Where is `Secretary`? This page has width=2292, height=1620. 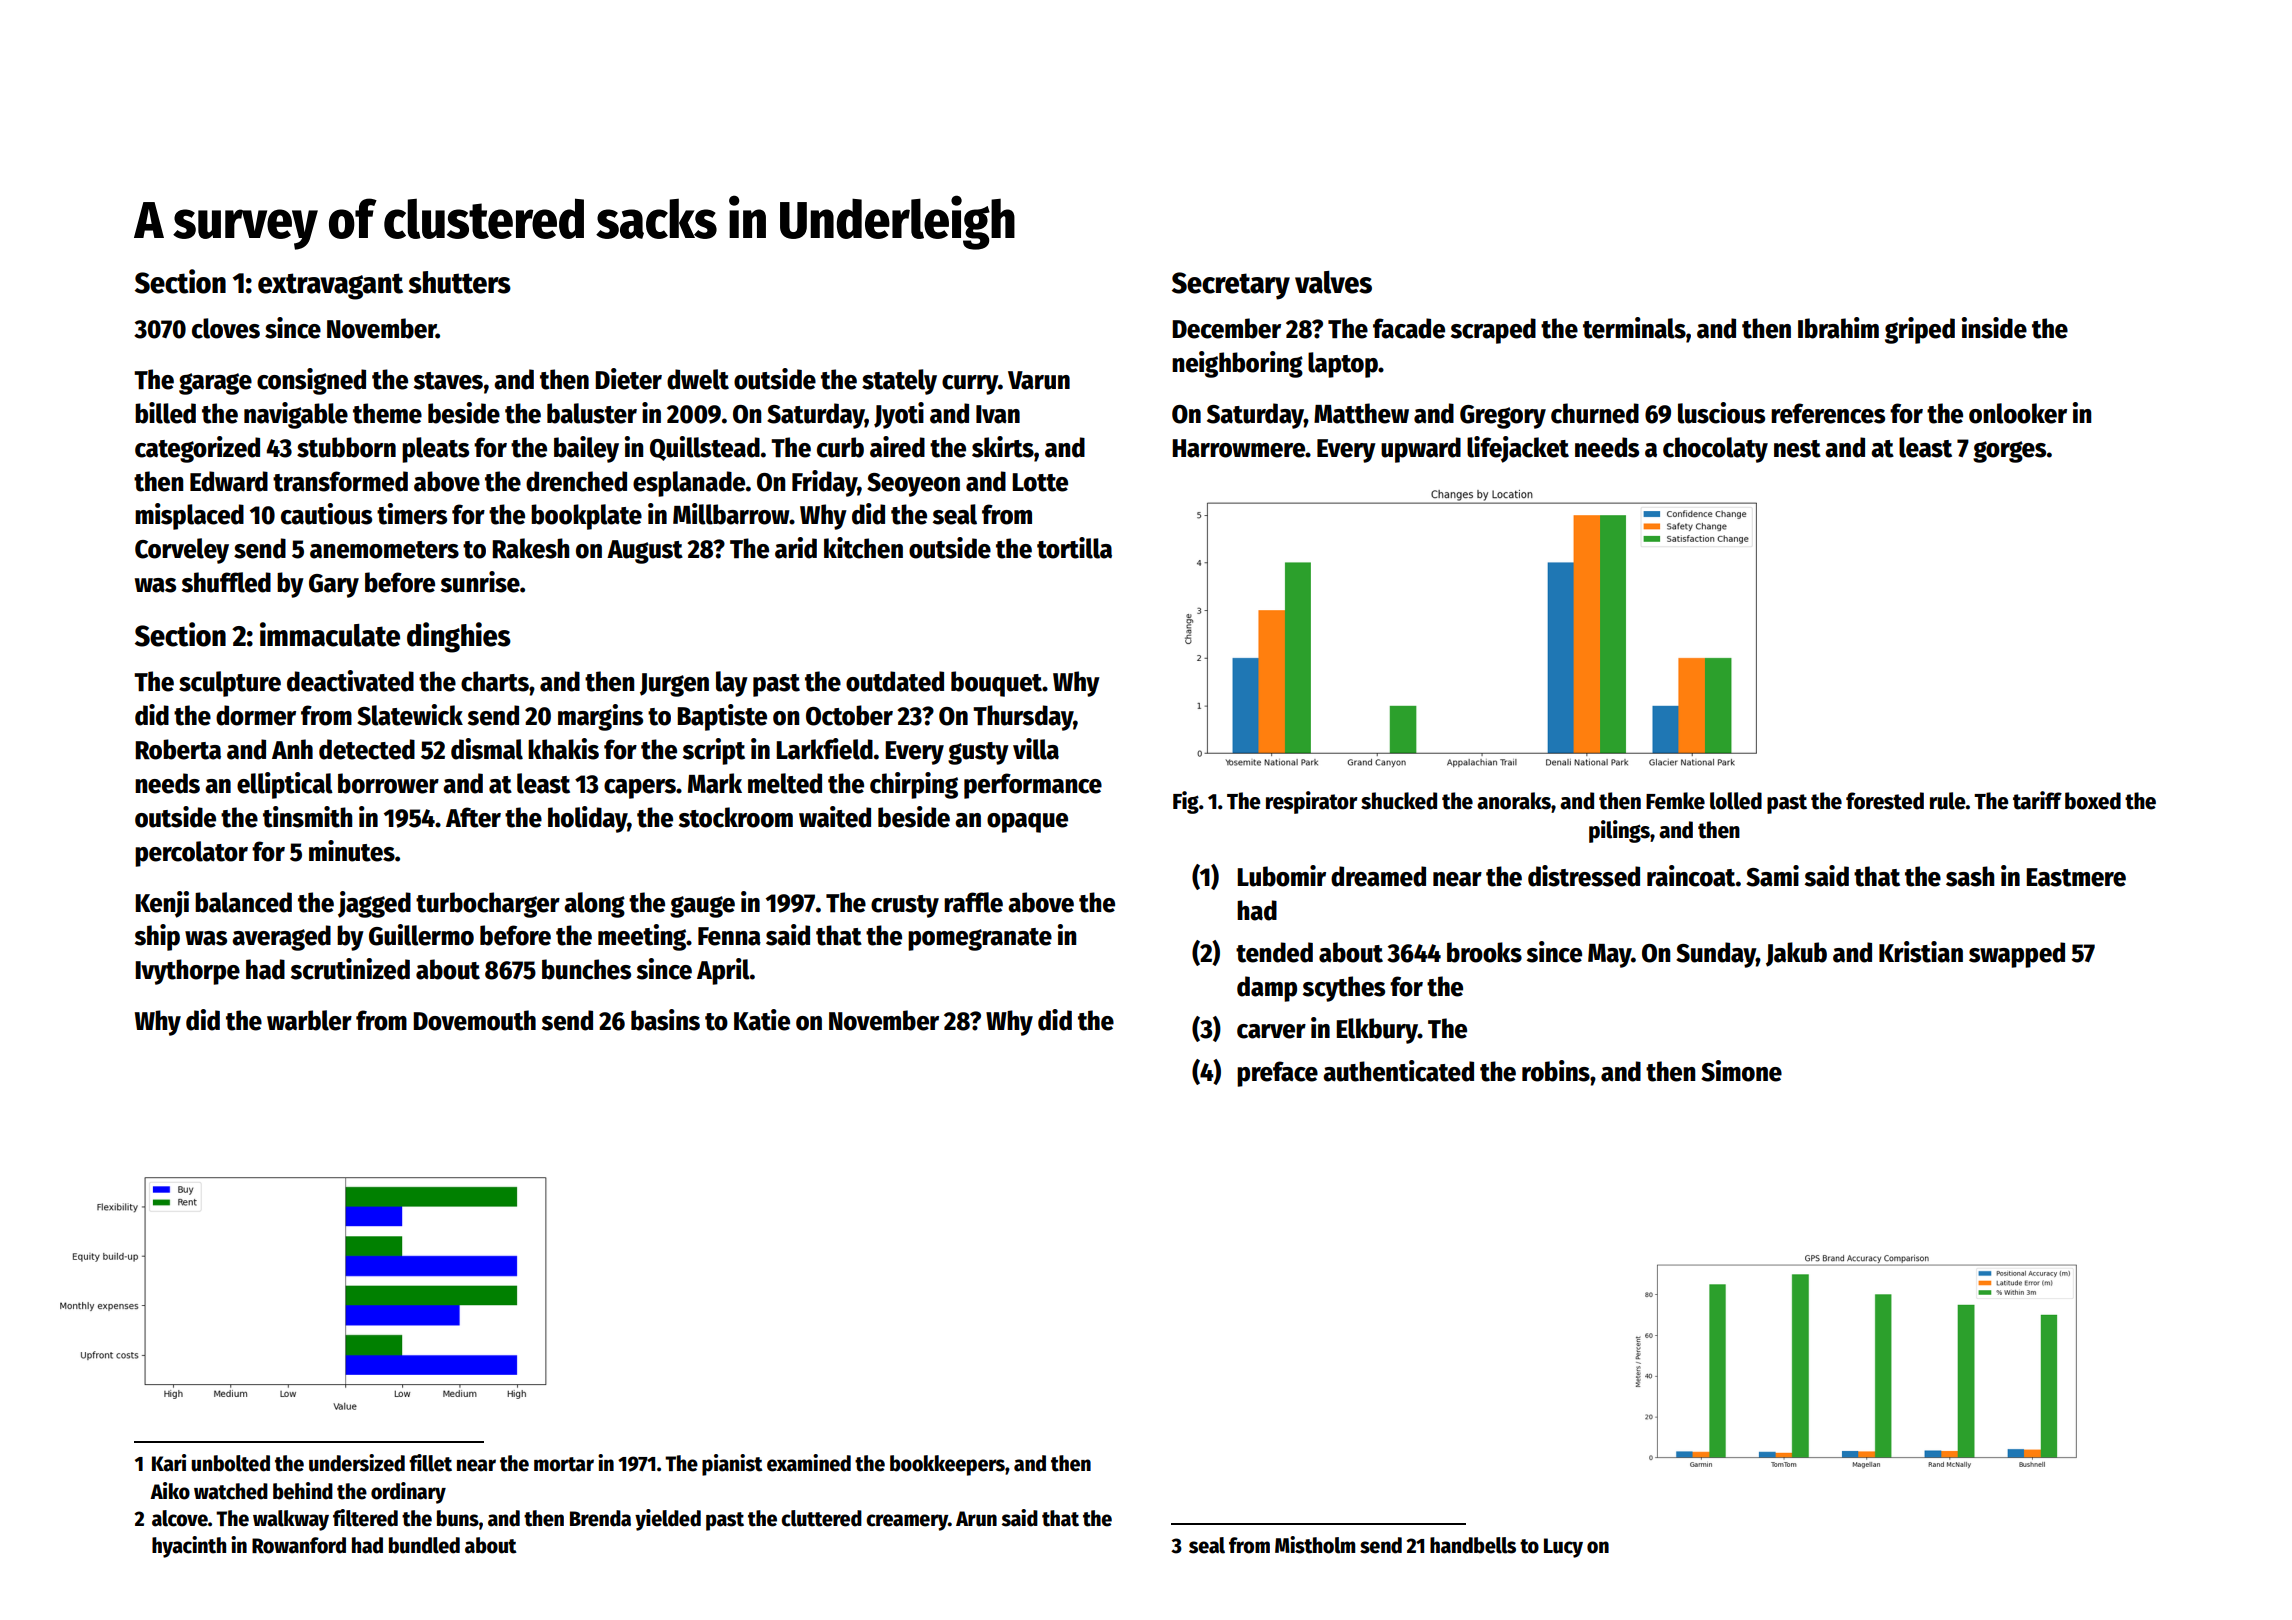
Secretary is located at coordinates (1231, 286).
